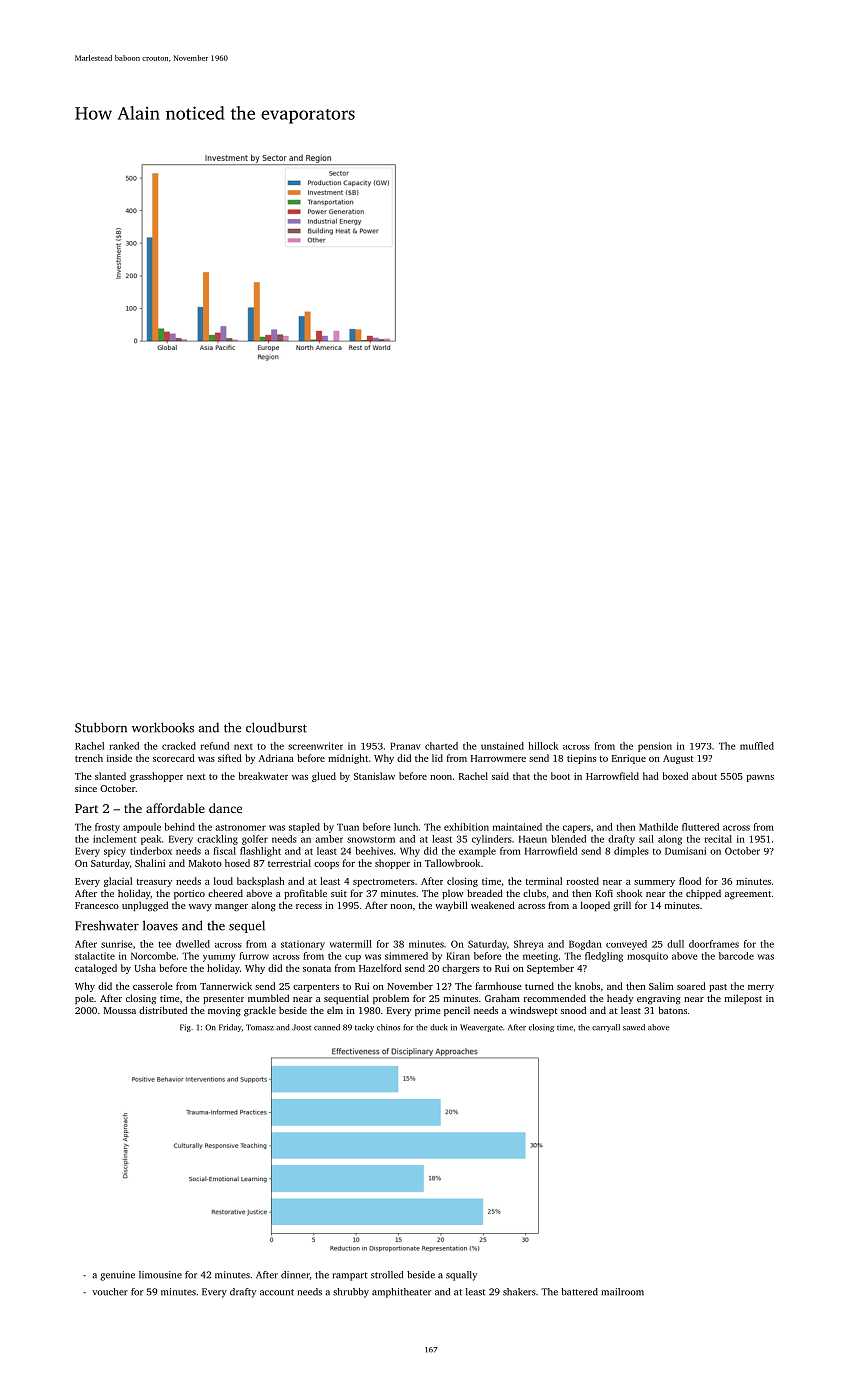 This document has height=1400, width=849. I want to click on grill, so click(622, 906).
